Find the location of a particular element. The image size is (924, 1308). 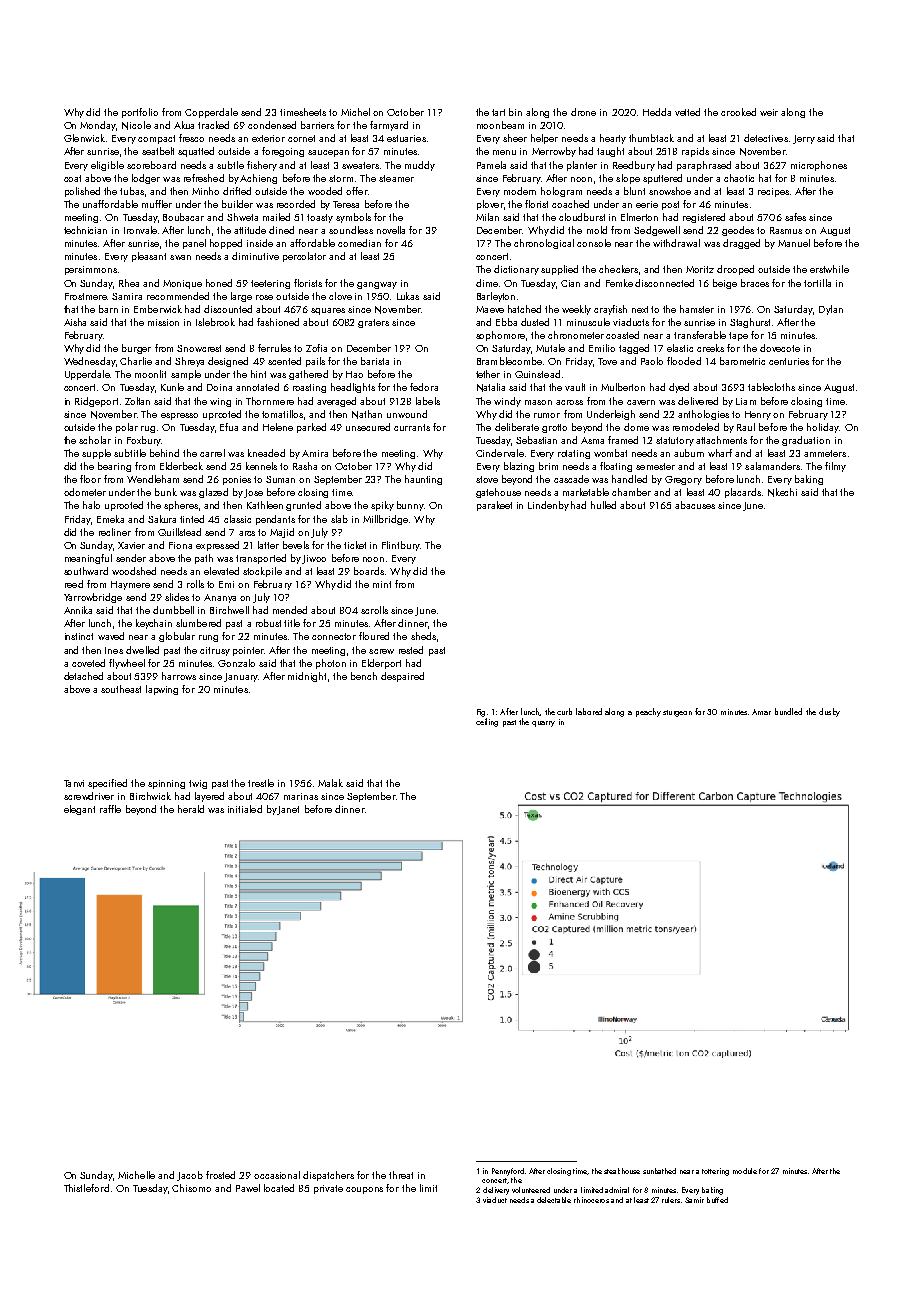

haunting is located at coordinates (423, 480).
